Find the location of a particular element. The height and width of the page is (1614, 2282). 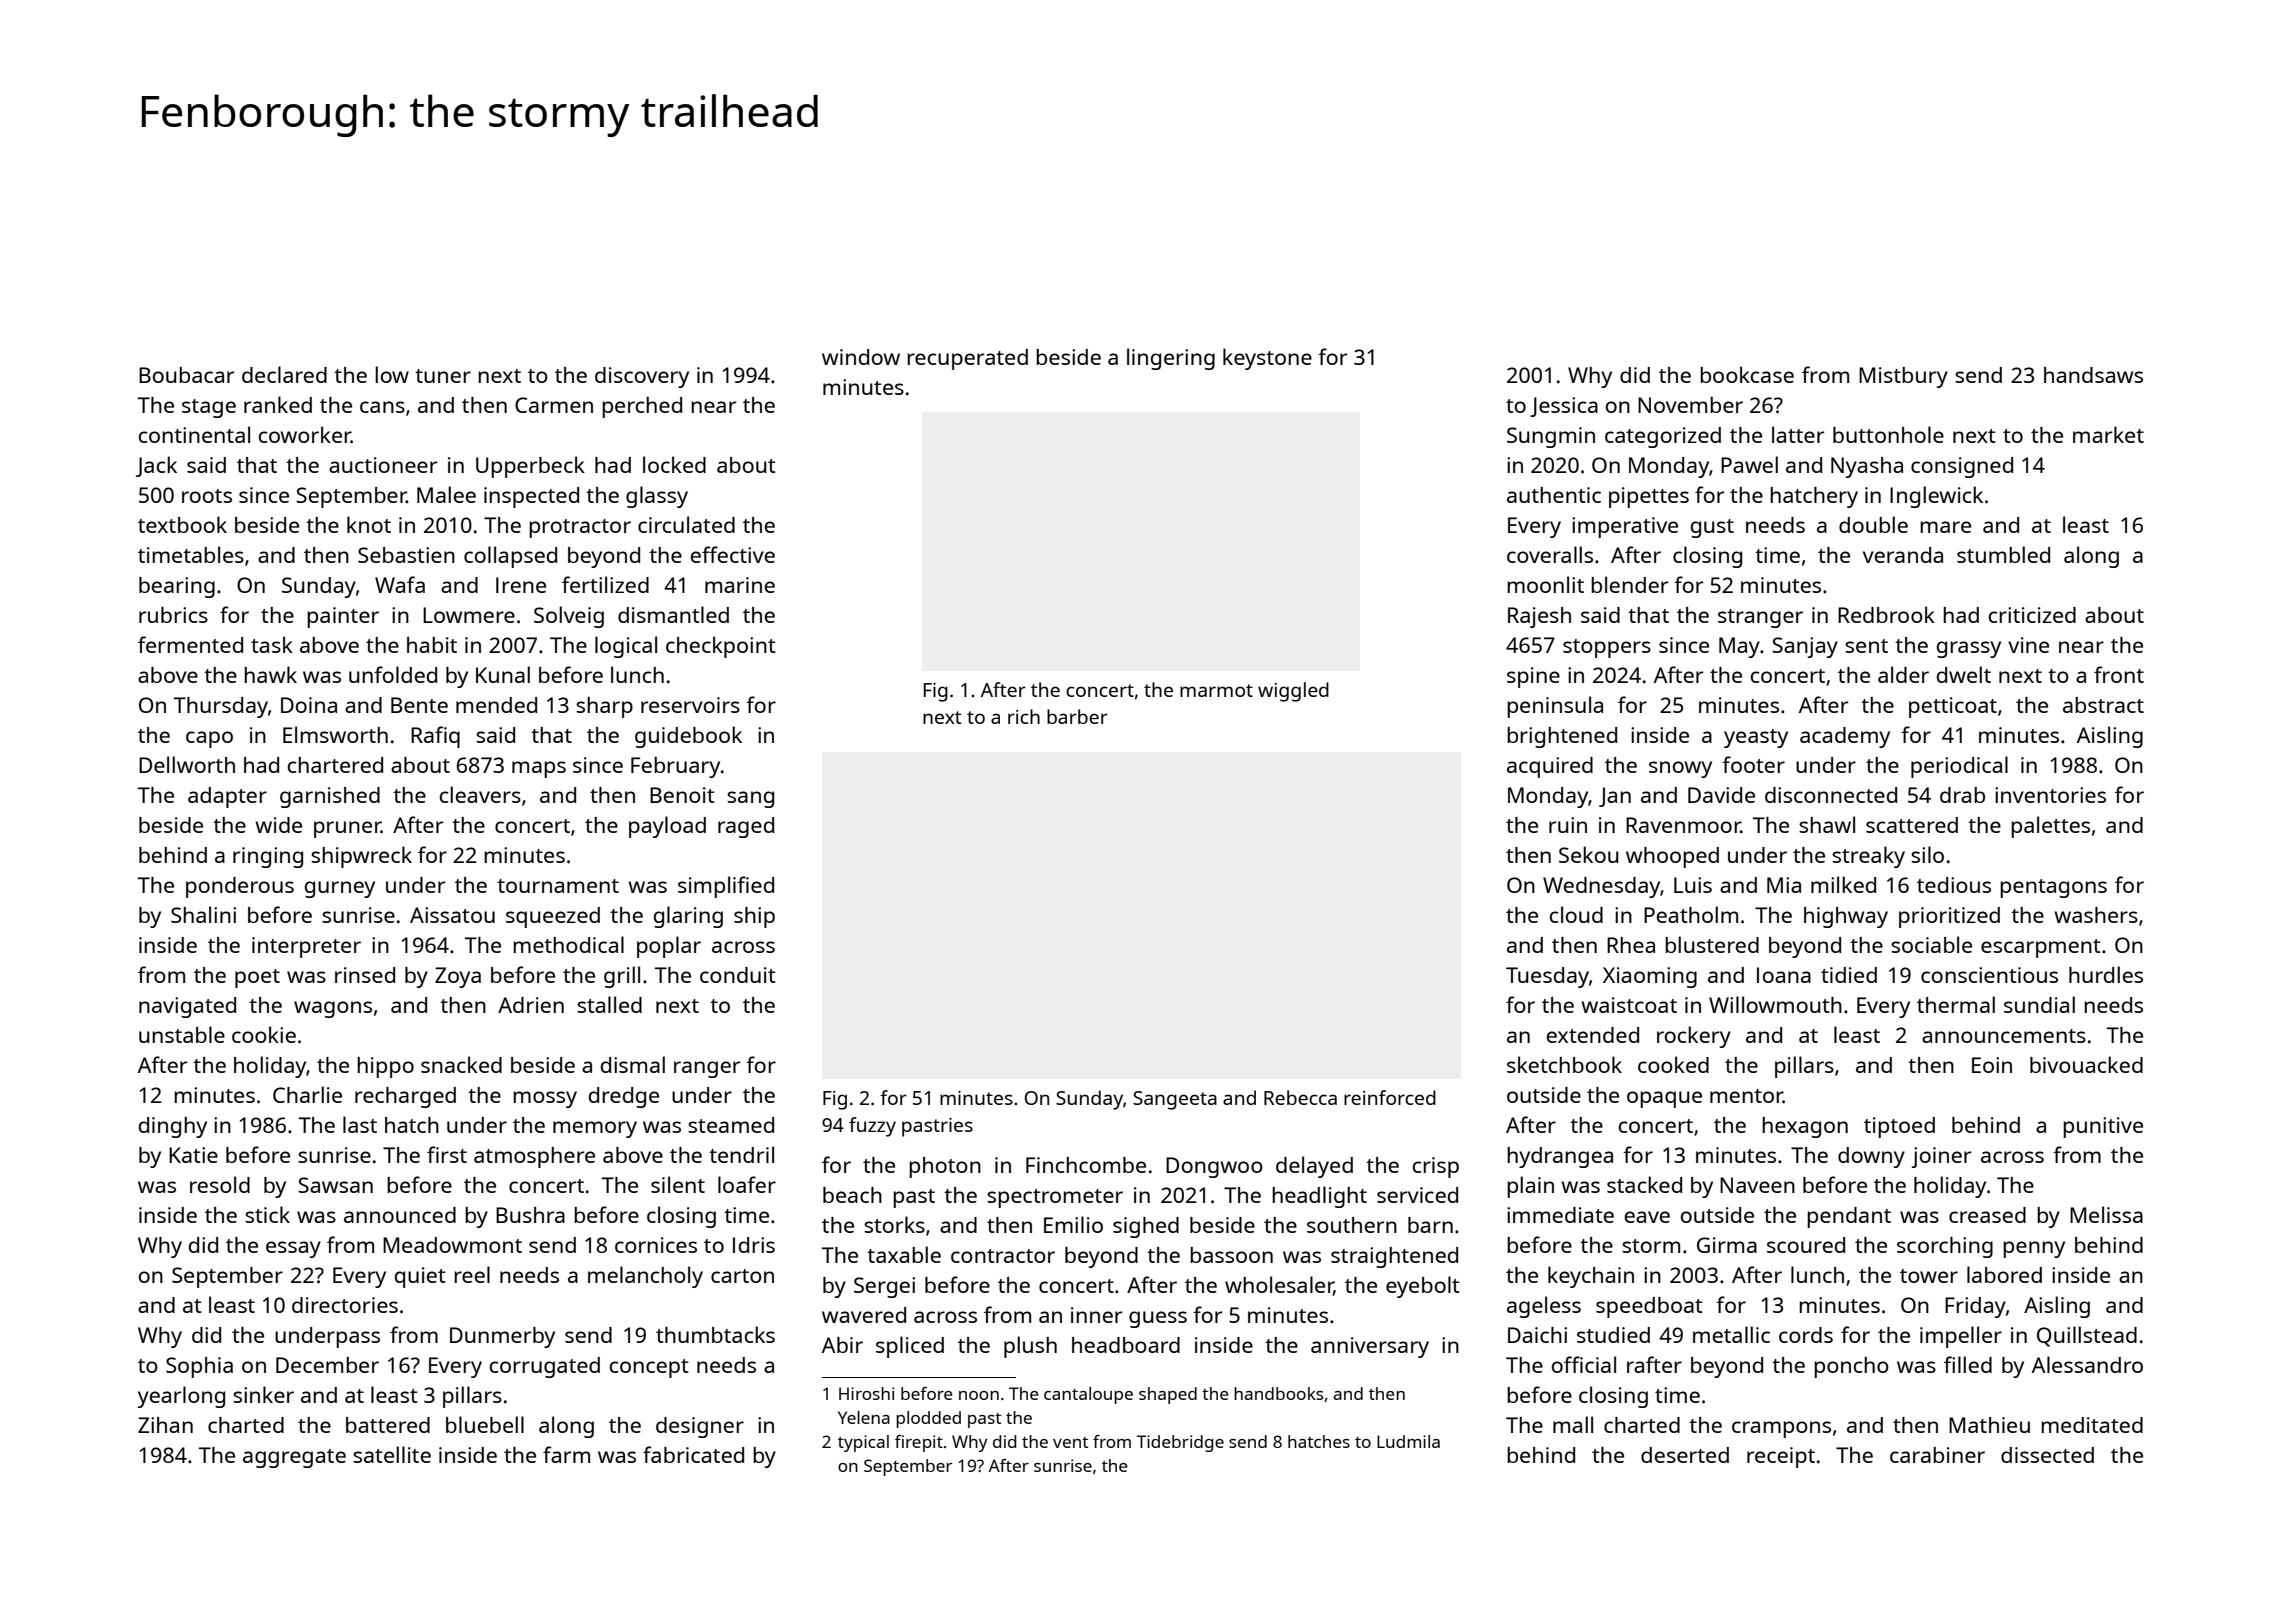

Naveen is located at coordinates (1757, 1185).
